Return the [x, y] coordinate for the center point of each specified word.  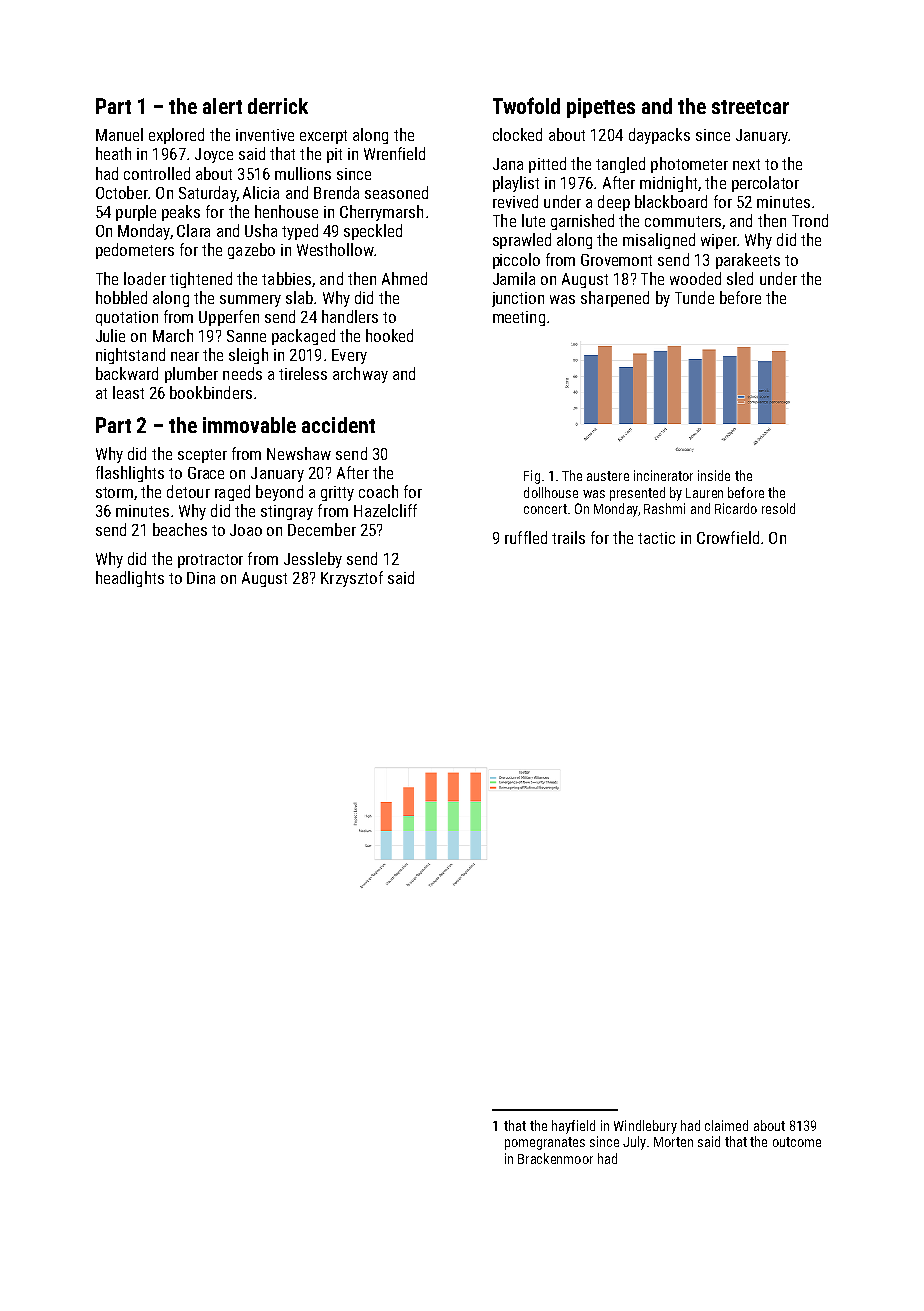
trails [568, 537]
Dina [201, 578]
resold [778, 508]
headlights [130, 579]
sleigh [248, 356]
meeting [519, 318]
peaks [181, 213]
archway [360, 375]
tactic [656, 538]
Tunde [694, 297]
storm [114, 492]
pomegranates [545, 1143]
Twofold [526, 105]
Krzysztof [352, 579]
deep [614, 203]
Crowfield [728, 537]
